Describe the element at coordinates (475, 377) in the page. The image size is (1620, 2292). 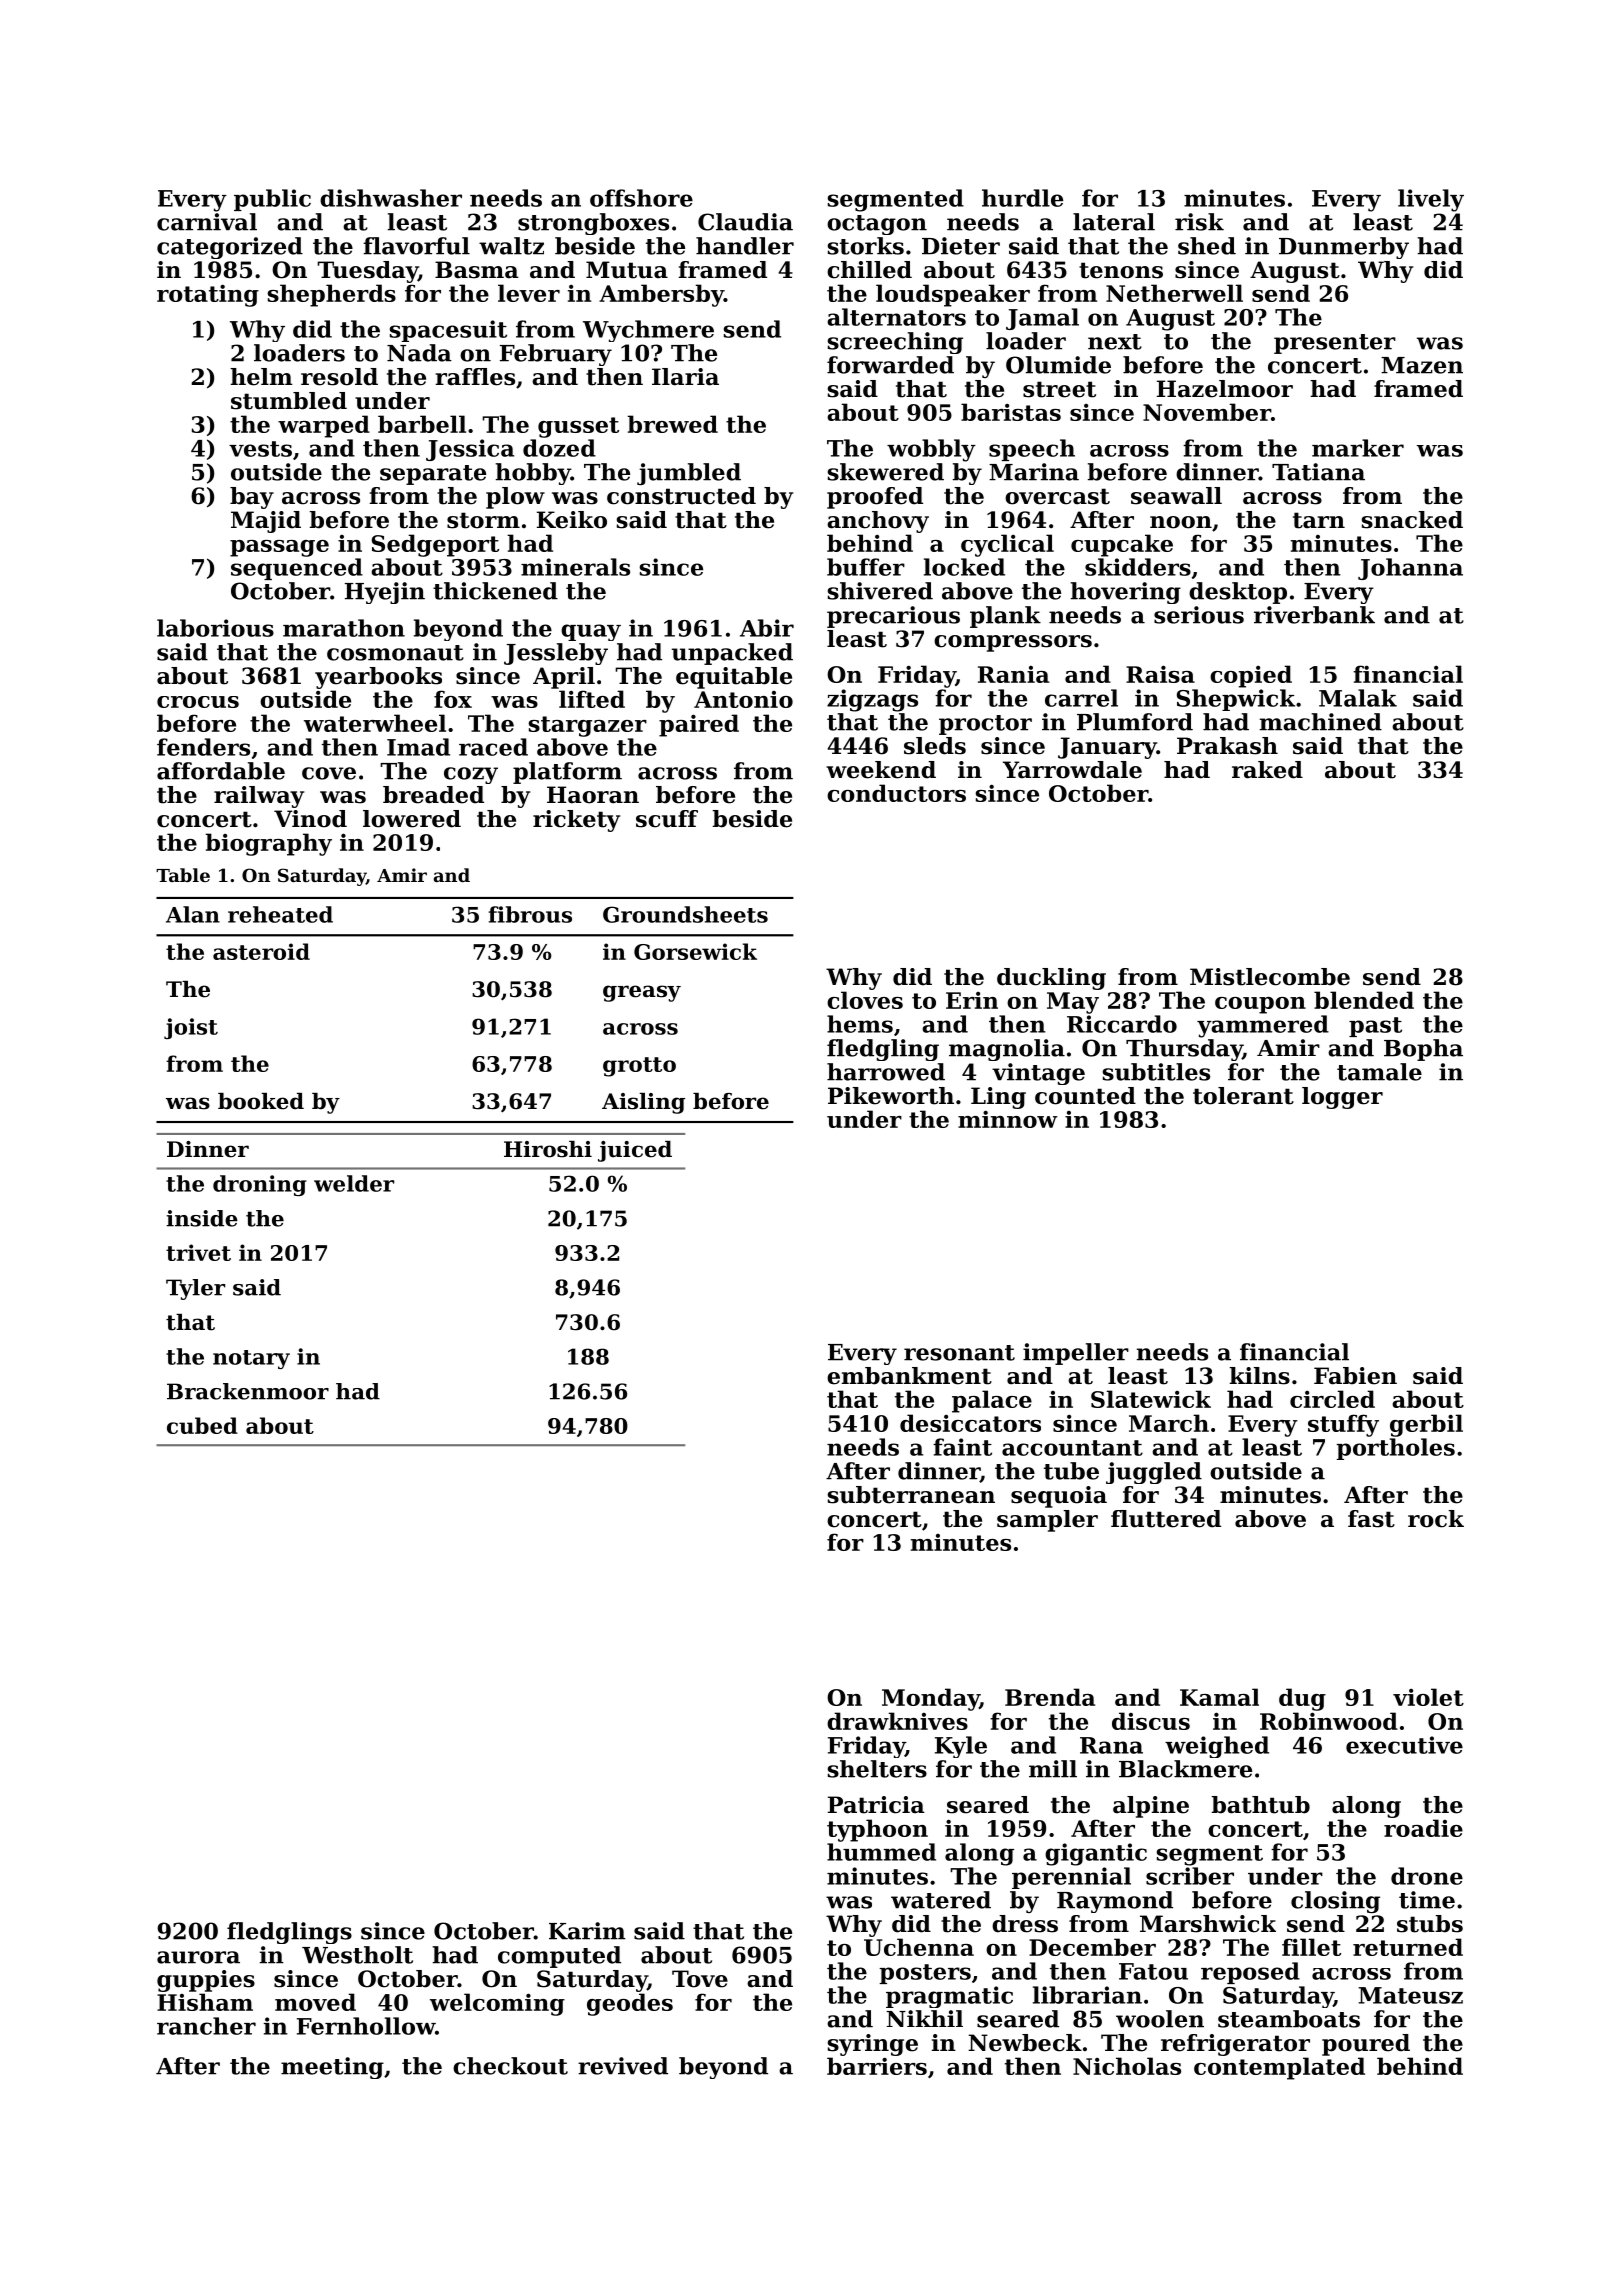
I see `raffles` at that location.
